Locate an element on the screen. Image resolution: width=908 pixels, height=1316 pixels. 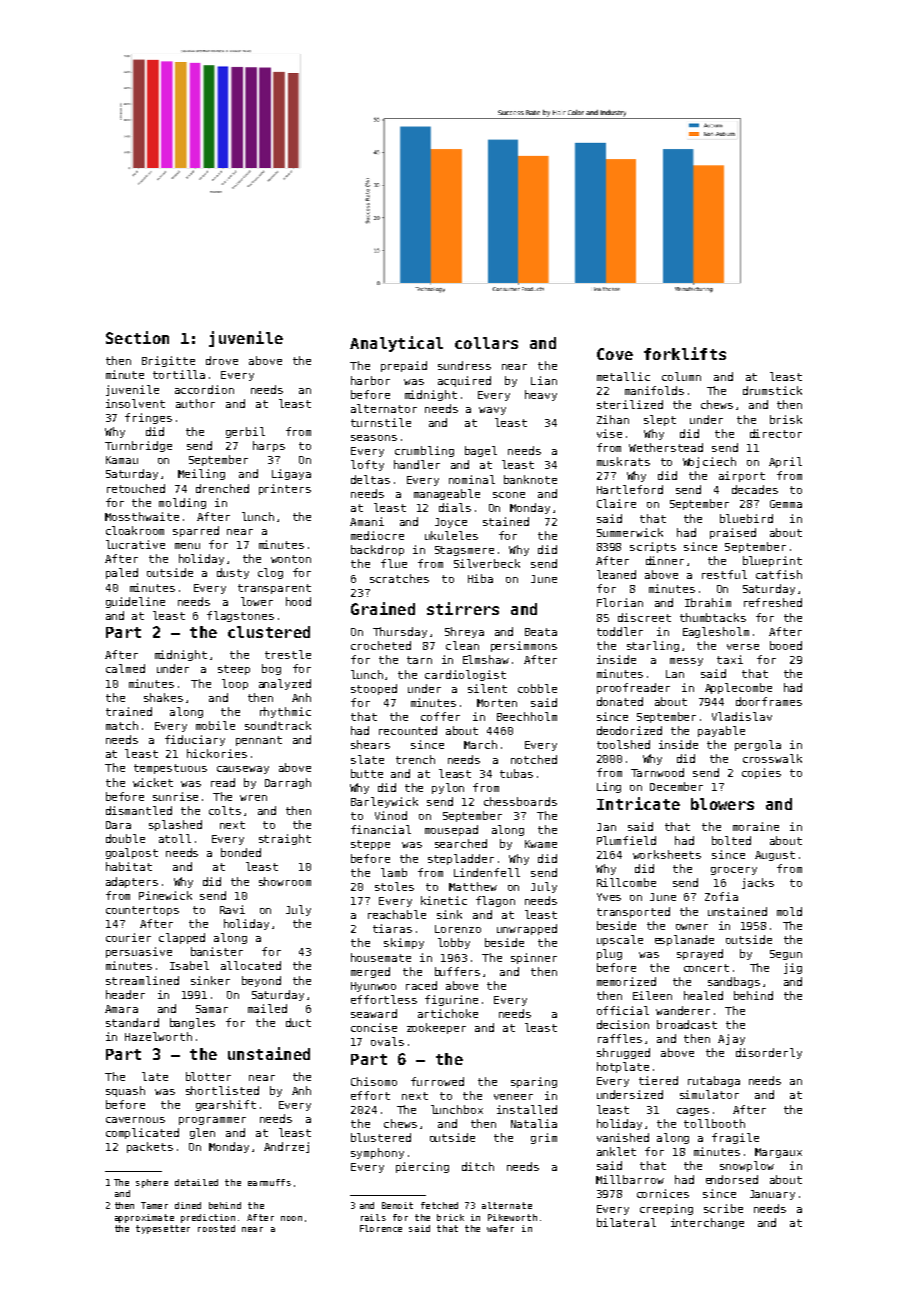
forklifts is located at coordinates (685, 353).
